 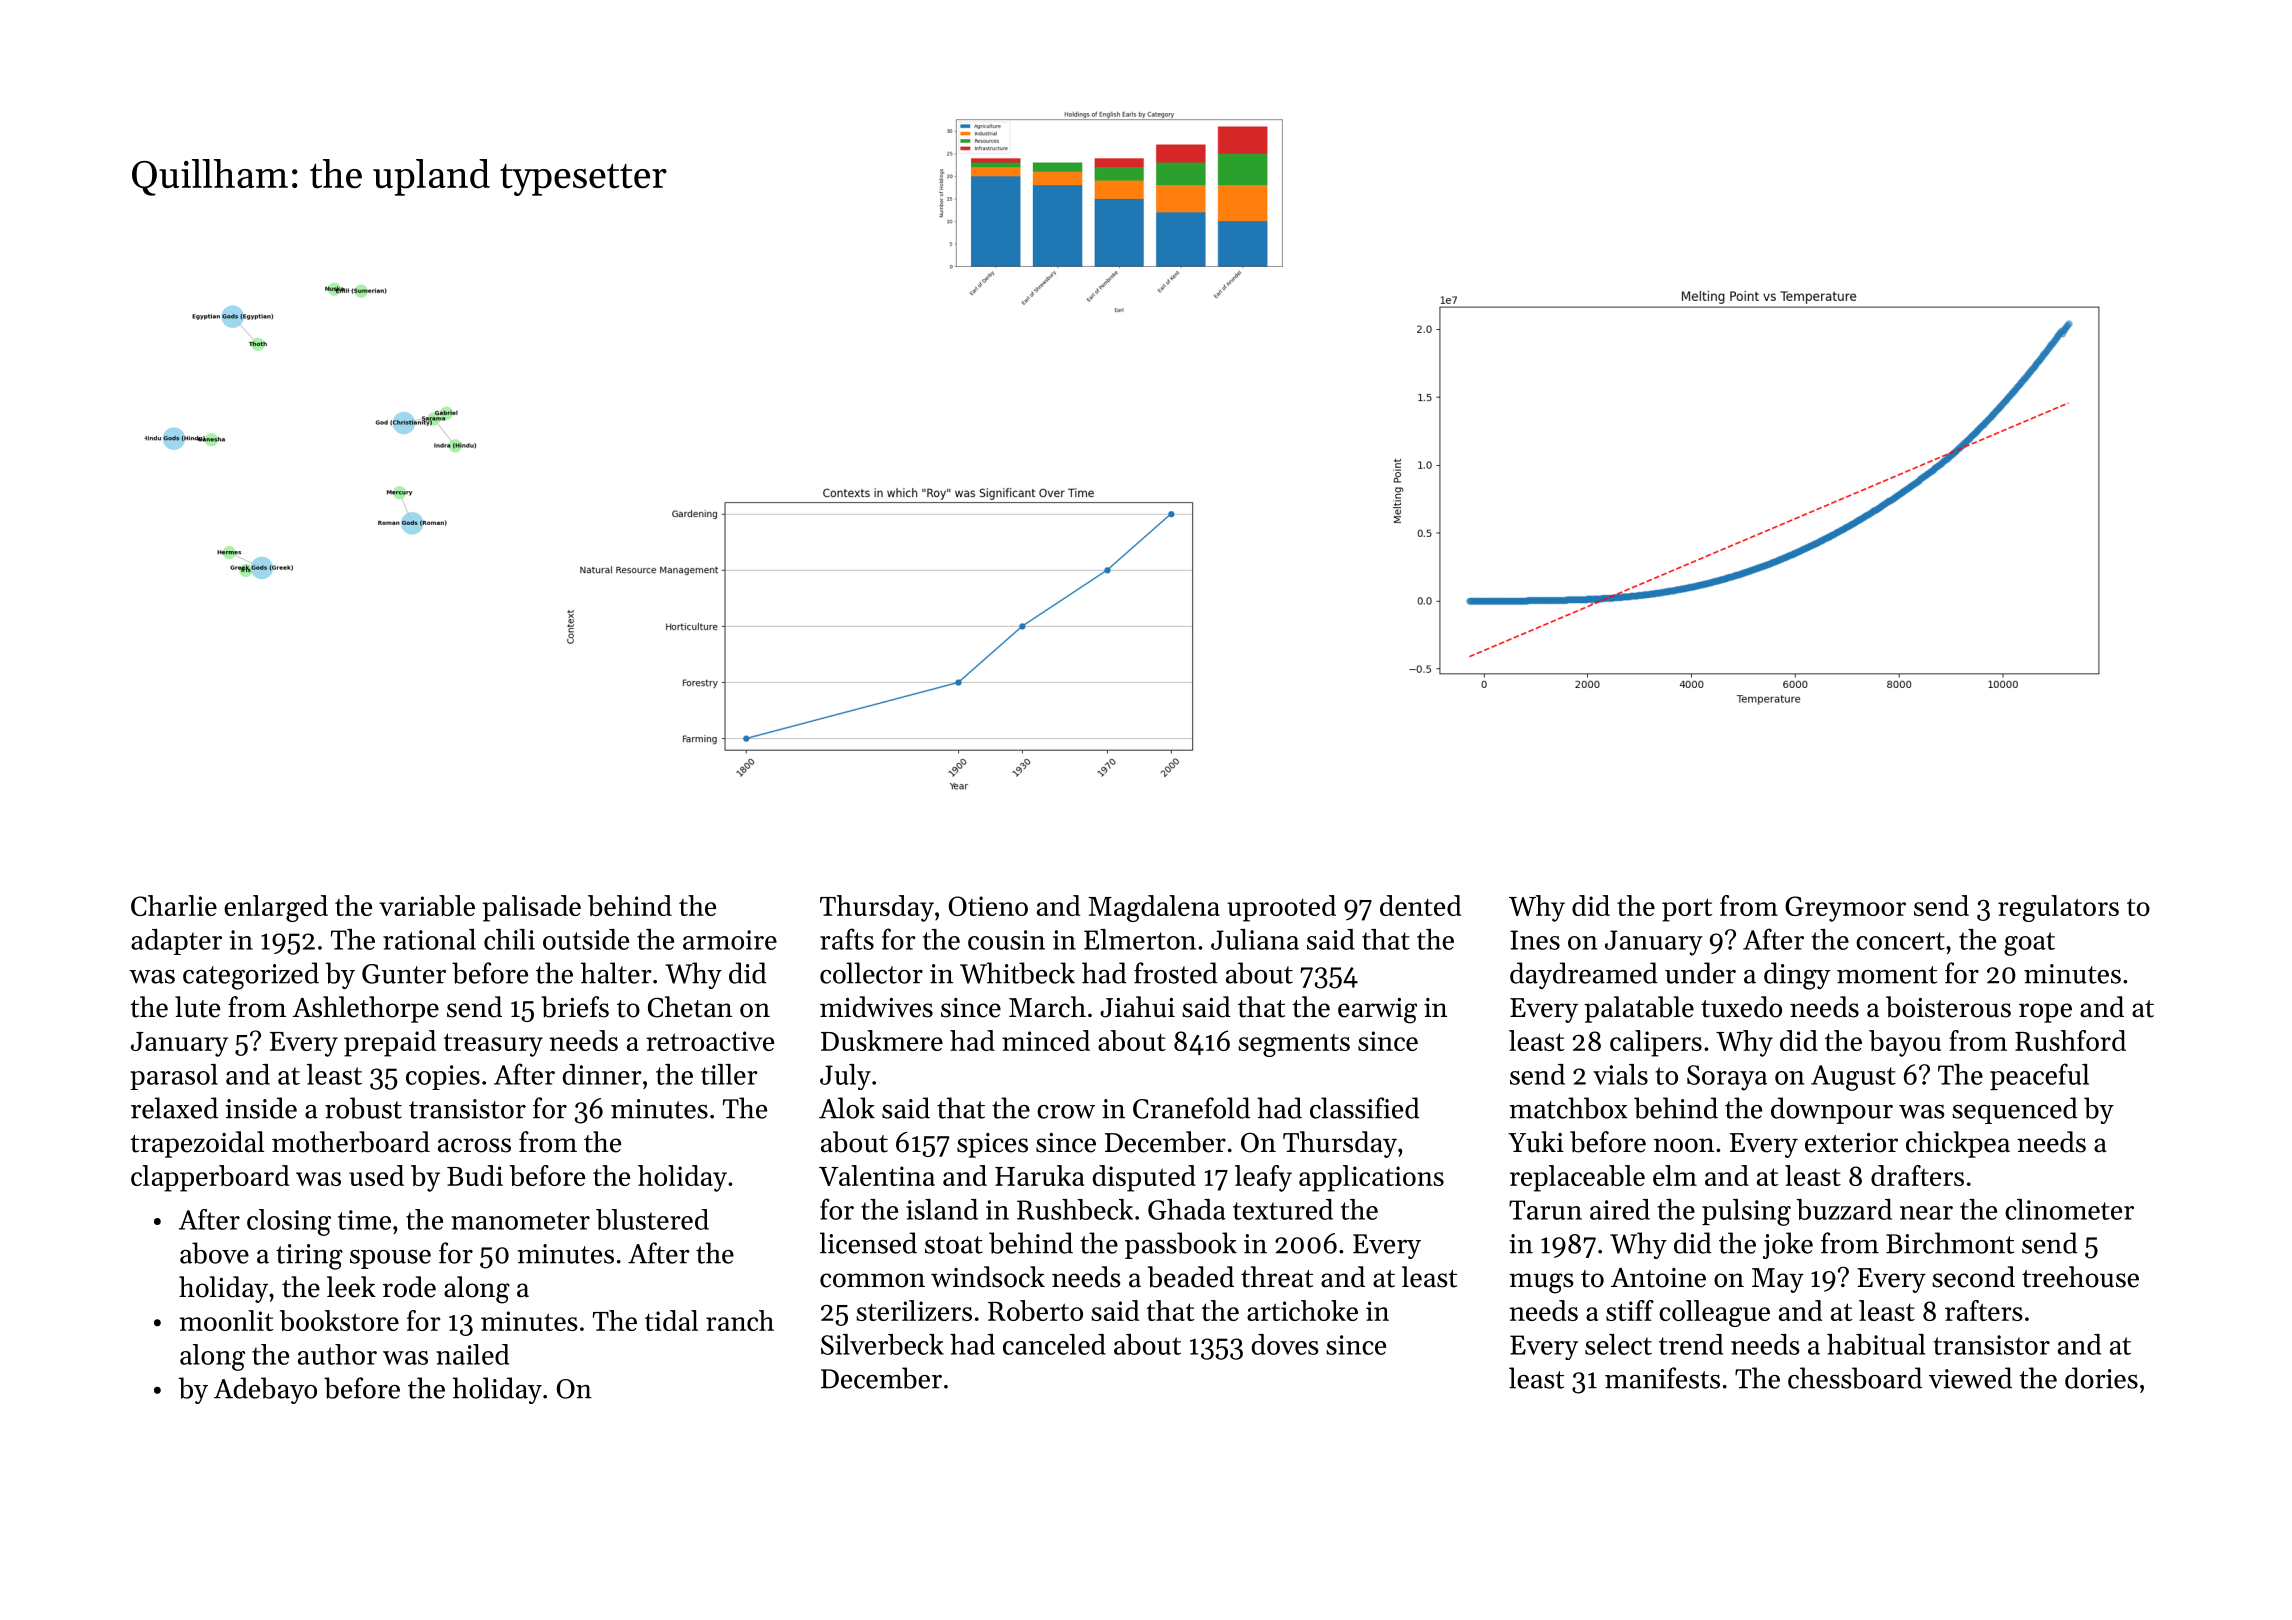 I want to click on Ashlethorpe, so click(x=365, y=1009).
